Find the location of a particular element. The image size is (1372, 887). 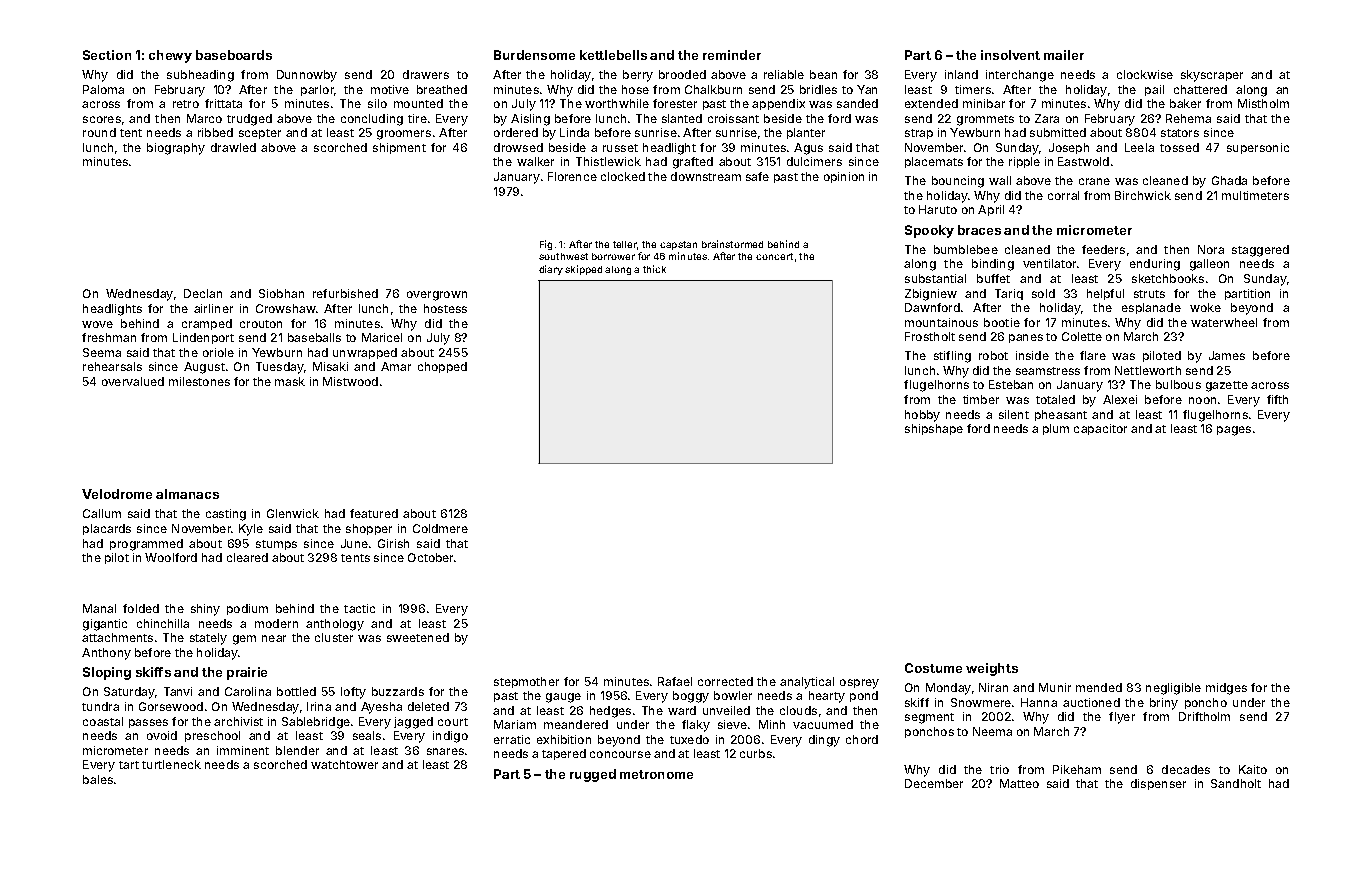

seamstress is located at coordinates (1048, 371).
